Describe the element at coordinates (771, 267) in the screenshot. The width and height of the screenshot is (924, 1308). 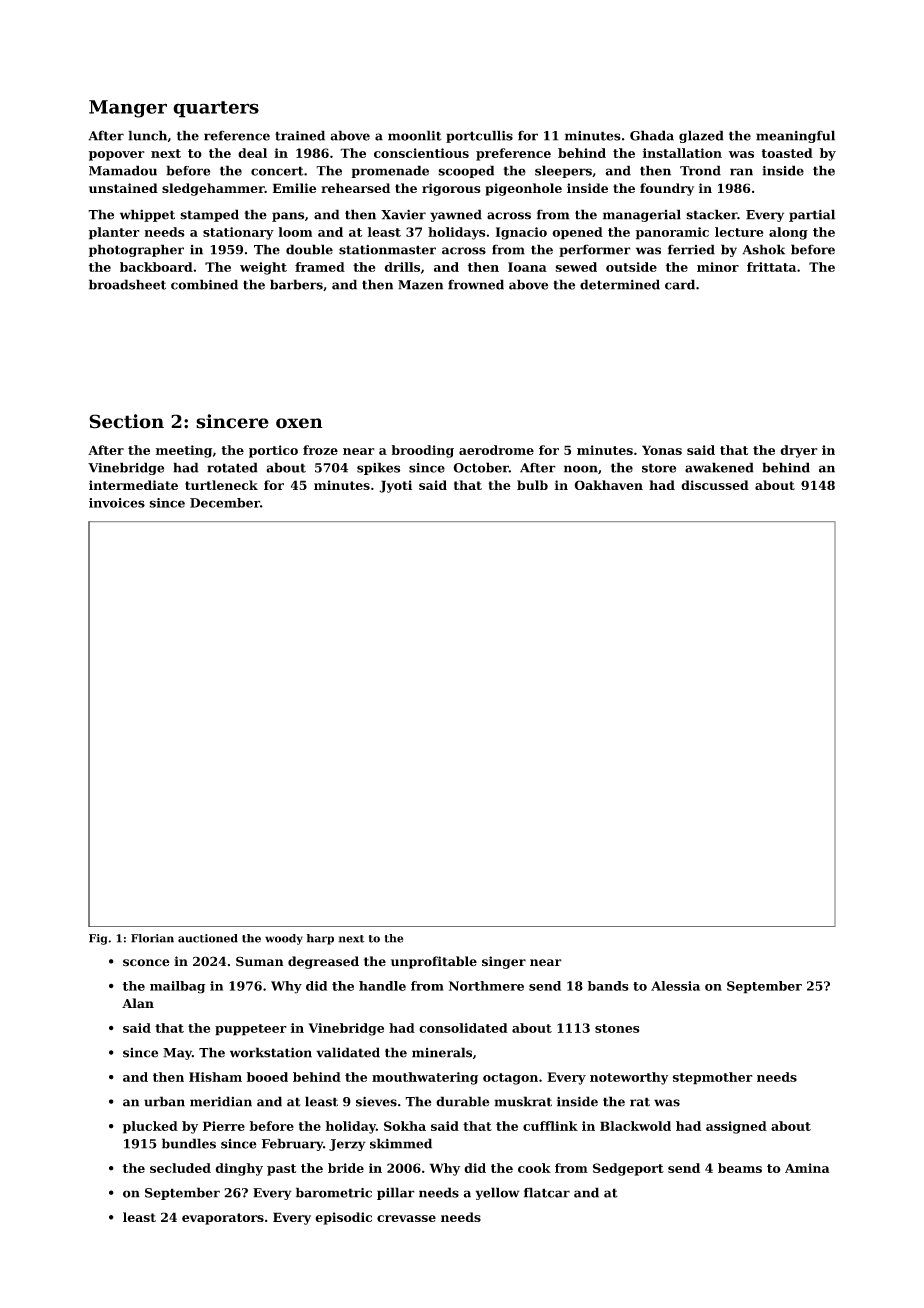
I see `frittata` at that location.
